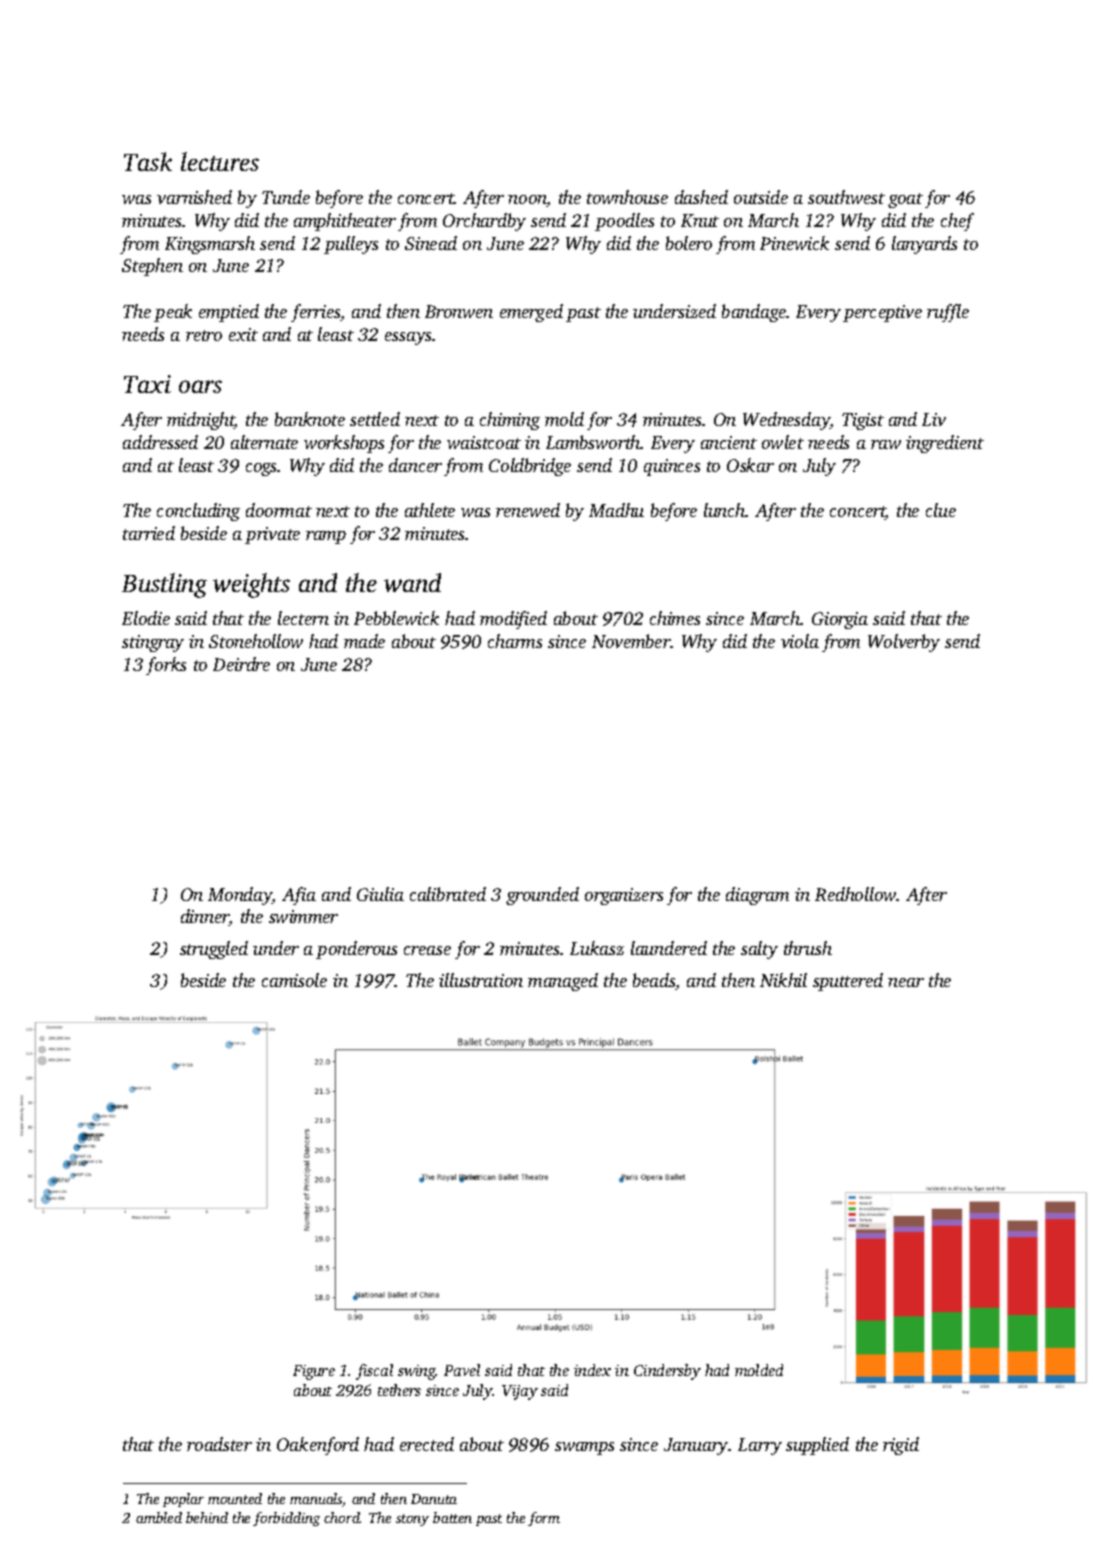 The width and height of the document is (1109, 1568). What do you see at coordinates (948, 313) in the document?
I see `ruffle` at bounding box center [948, 313].
